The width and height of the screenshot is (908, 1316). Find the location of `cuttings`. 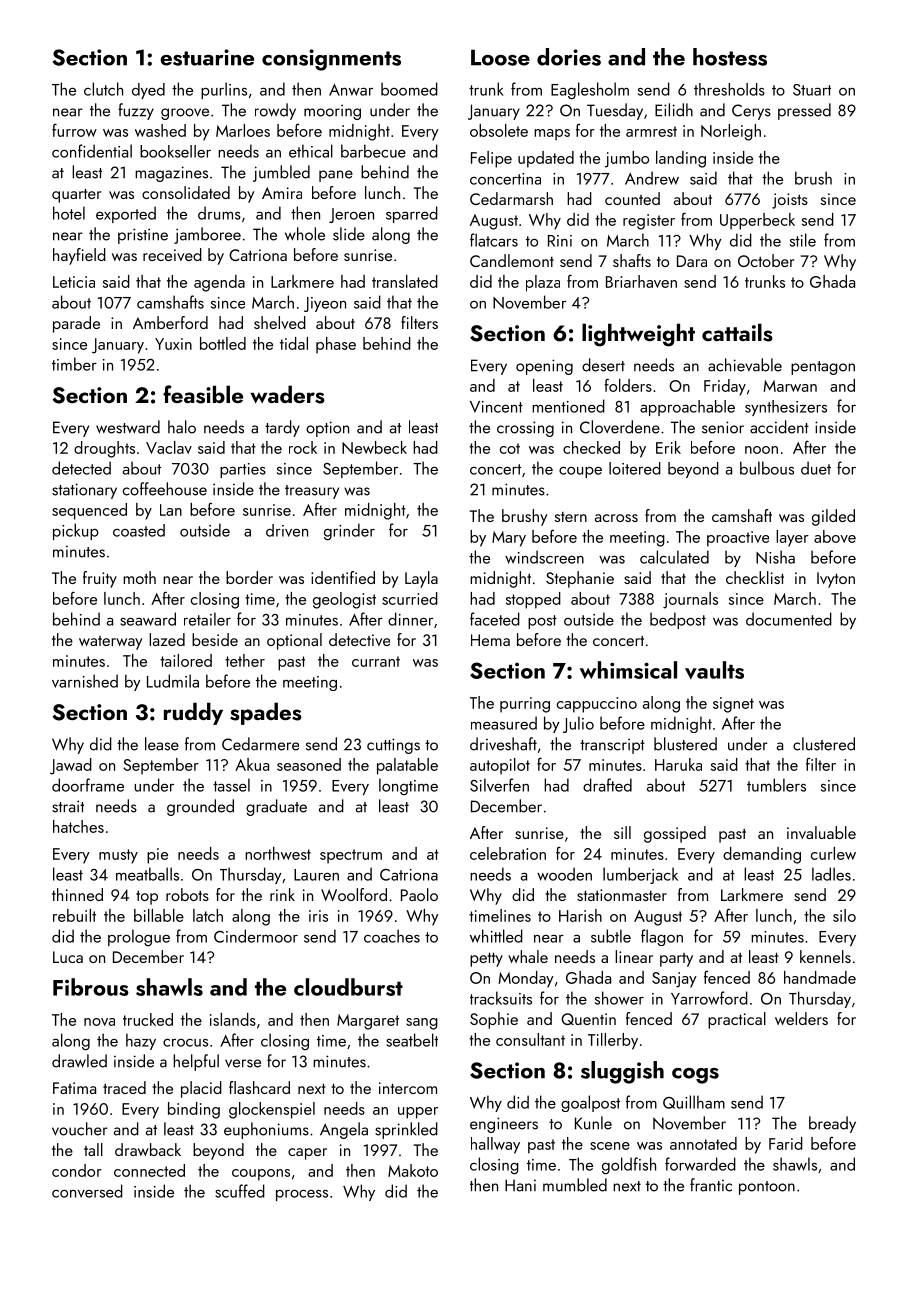

cuttings is located at coordinates (393, 746).
